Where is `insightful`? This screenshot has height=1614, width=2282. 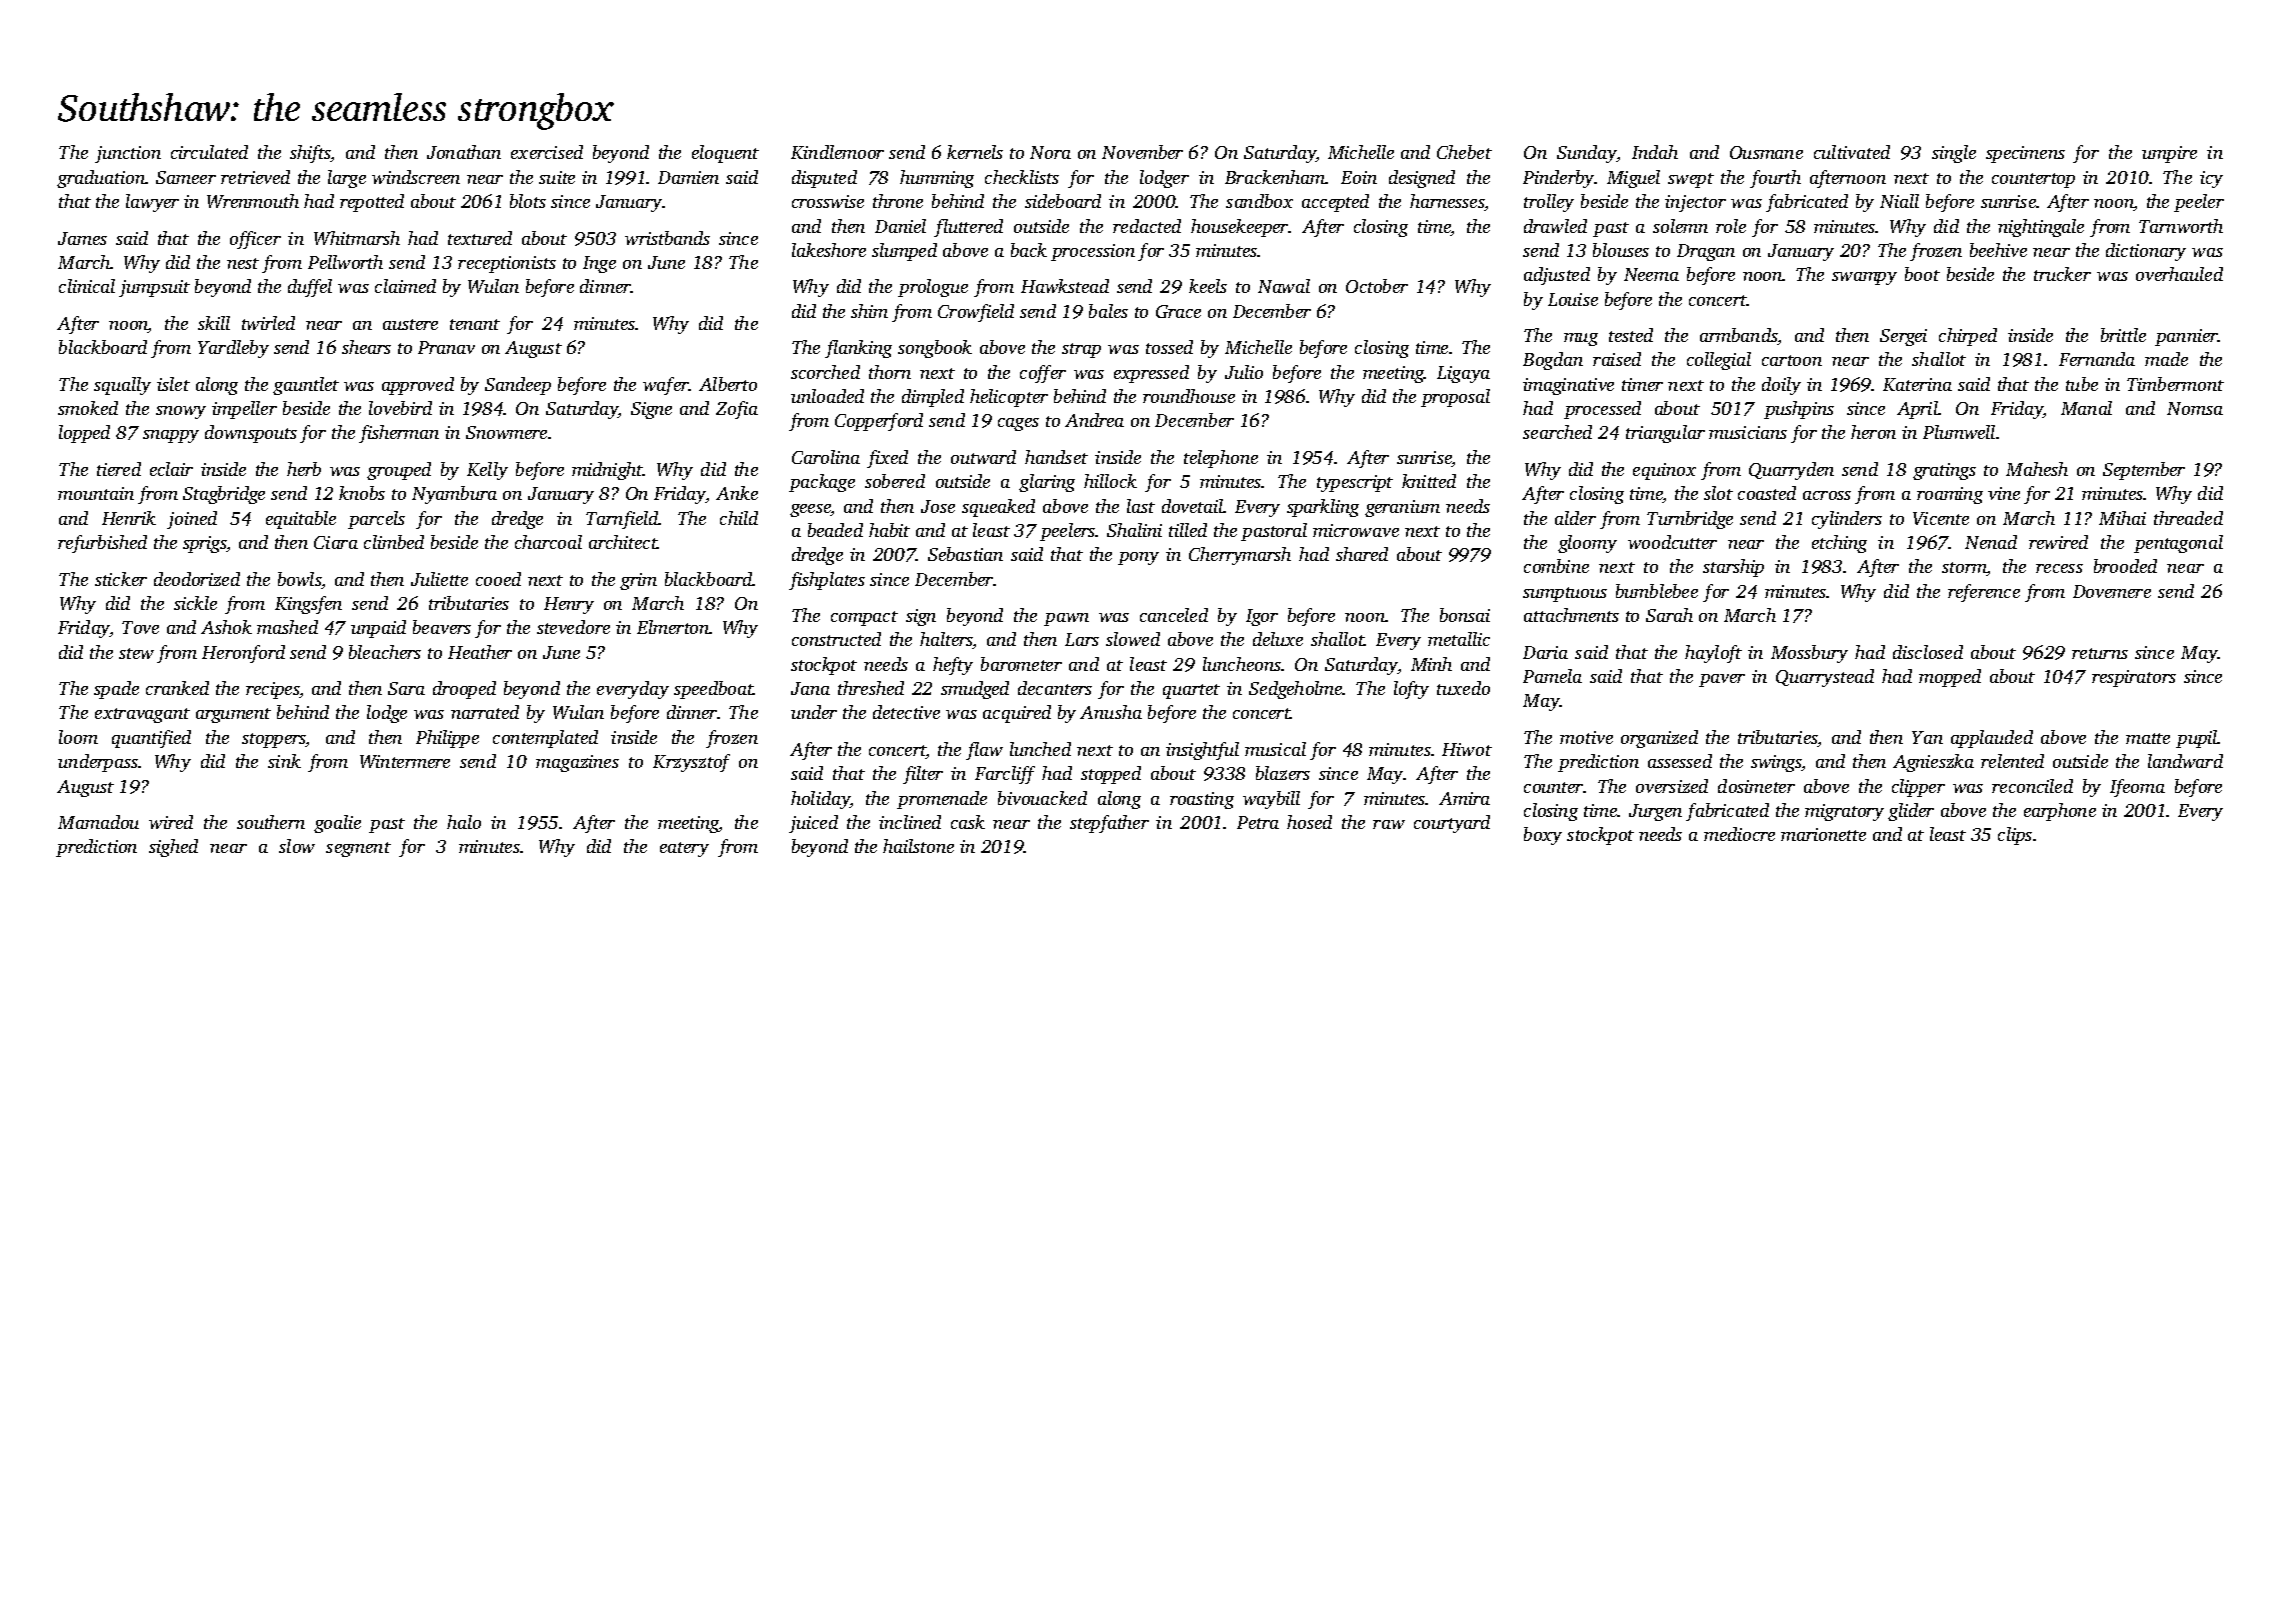 insightful is located at coordinates (1202, 751).
